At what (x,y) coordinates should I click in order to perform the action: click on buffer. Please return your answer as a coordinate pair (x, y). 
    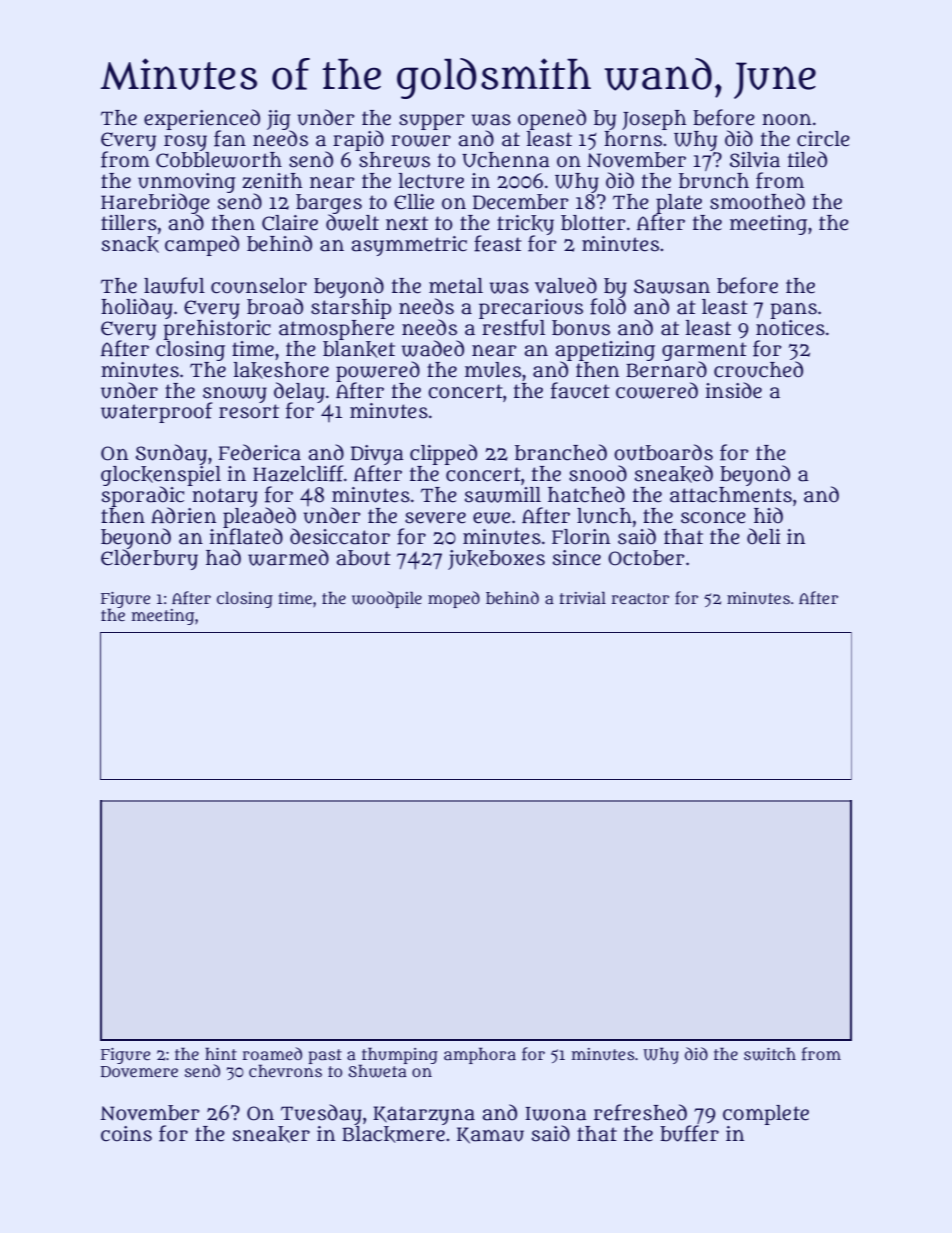
    Looking at the image, I should click on (689, 1133).
